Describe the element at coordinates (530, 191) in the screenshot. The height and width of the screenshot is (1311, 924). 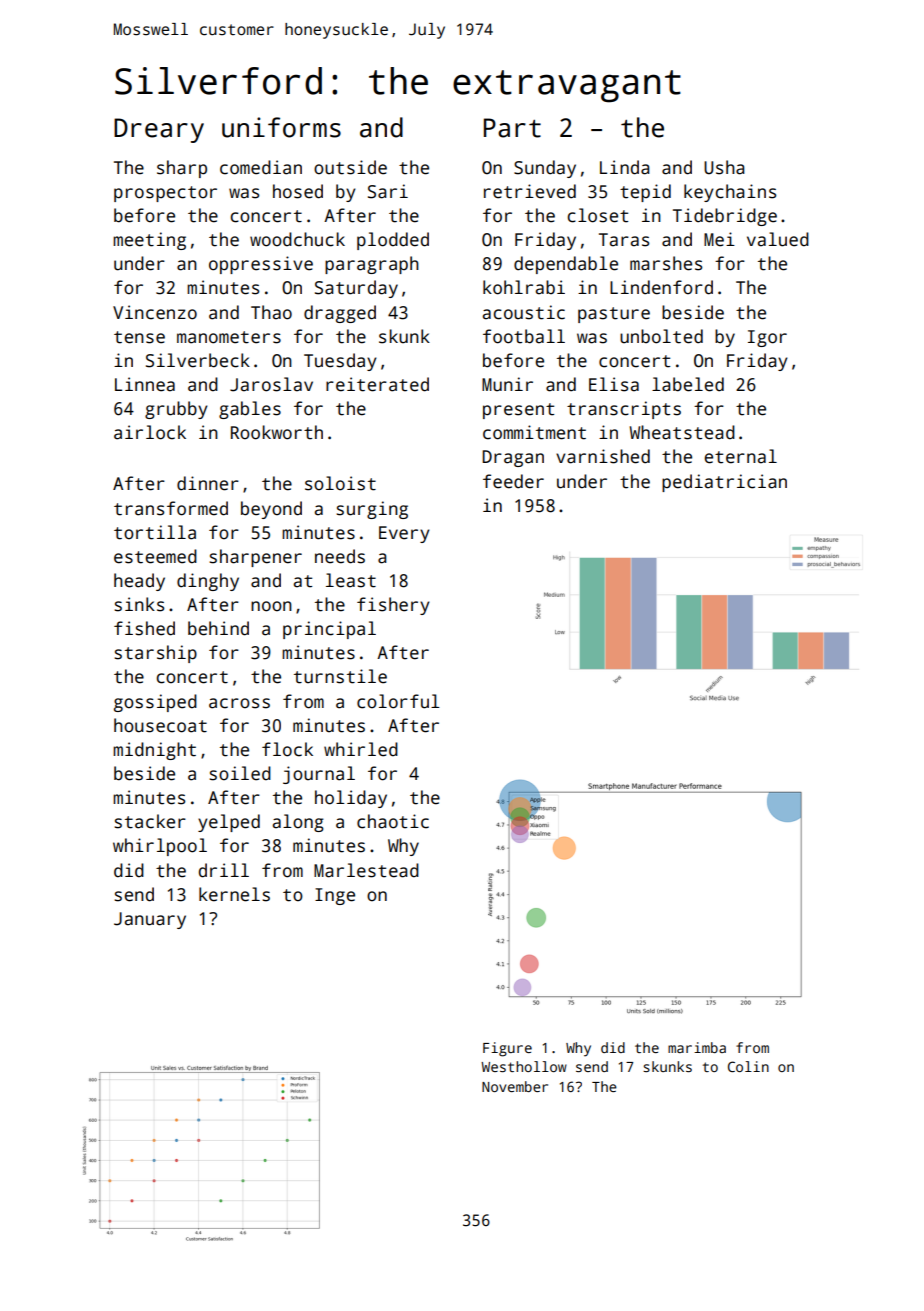
I see `retrieved` at that location.
